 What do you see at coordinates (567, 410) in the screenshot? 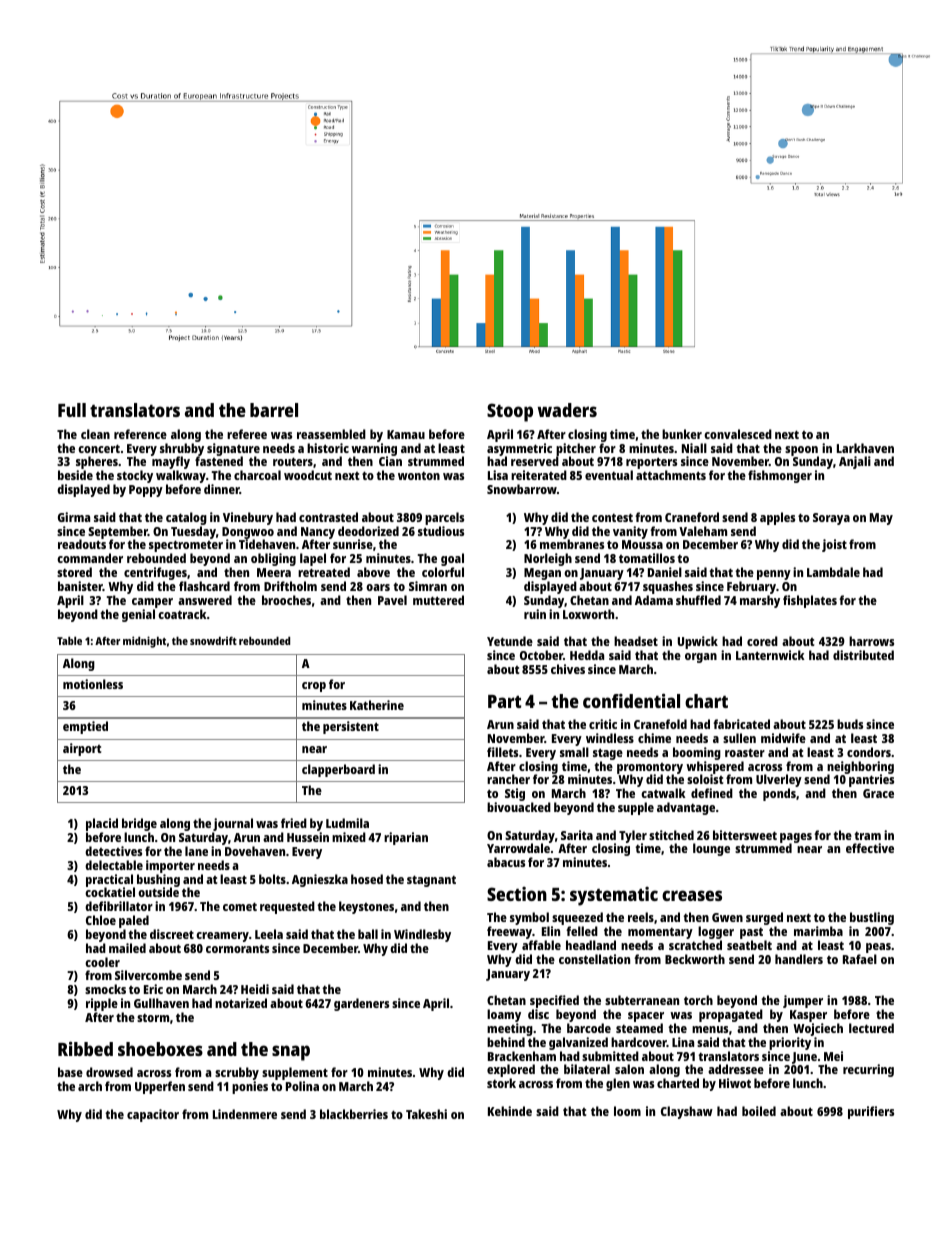
I see `waders` at bounding box center [567, 410].
